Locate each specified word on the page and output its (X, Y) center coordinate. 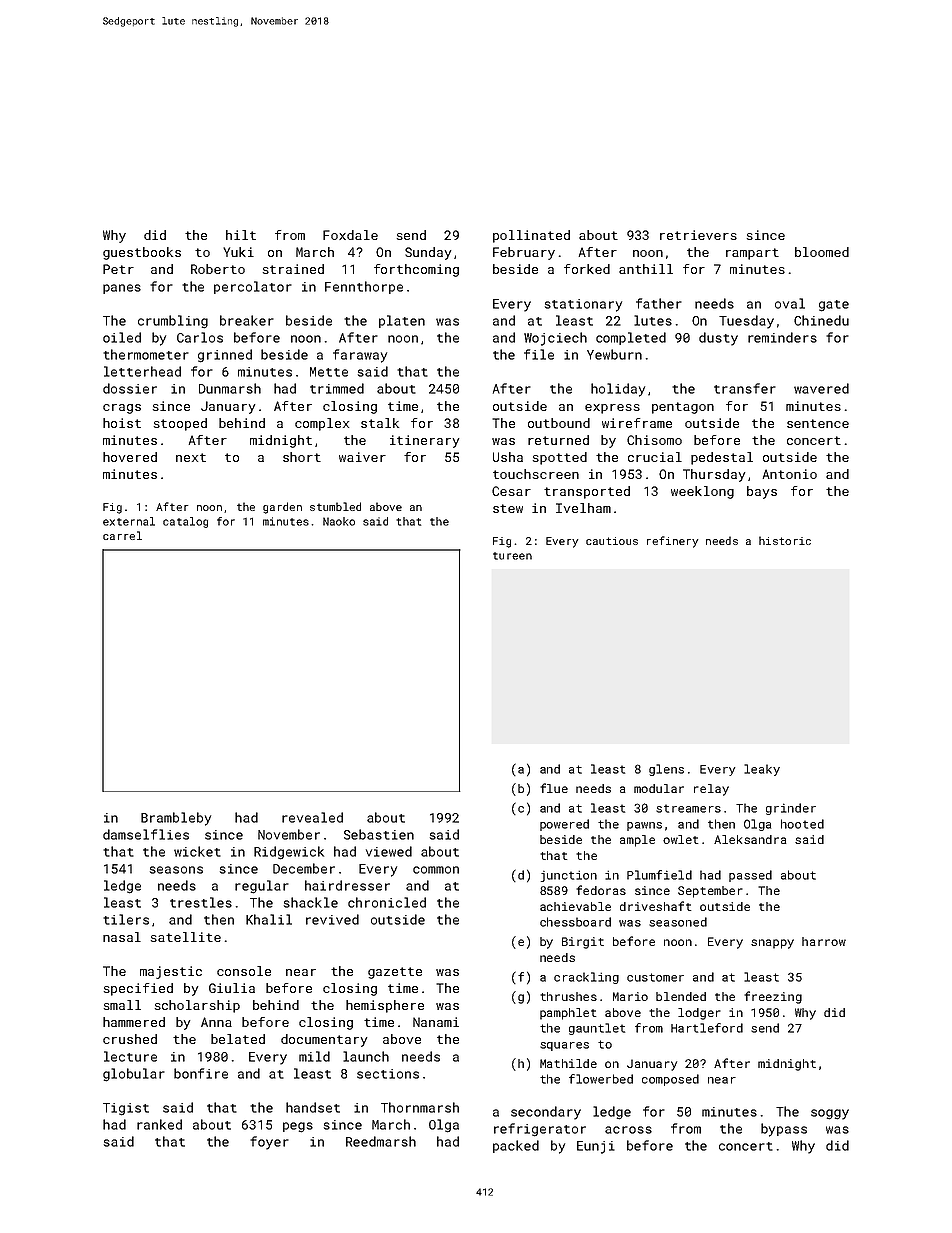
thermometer (146, 354)
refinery (673, 542)
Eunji (596, 1147)
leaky (762, 770)
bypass (784, 1130)
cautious (612, 541)
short (302, 457)
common (436, 870)
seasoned (678, 922)
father (659, 303)
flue (554, 788)
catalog (185, 522)
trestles (201, 902)
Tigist (126, 1109)
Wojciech (555, 339)
